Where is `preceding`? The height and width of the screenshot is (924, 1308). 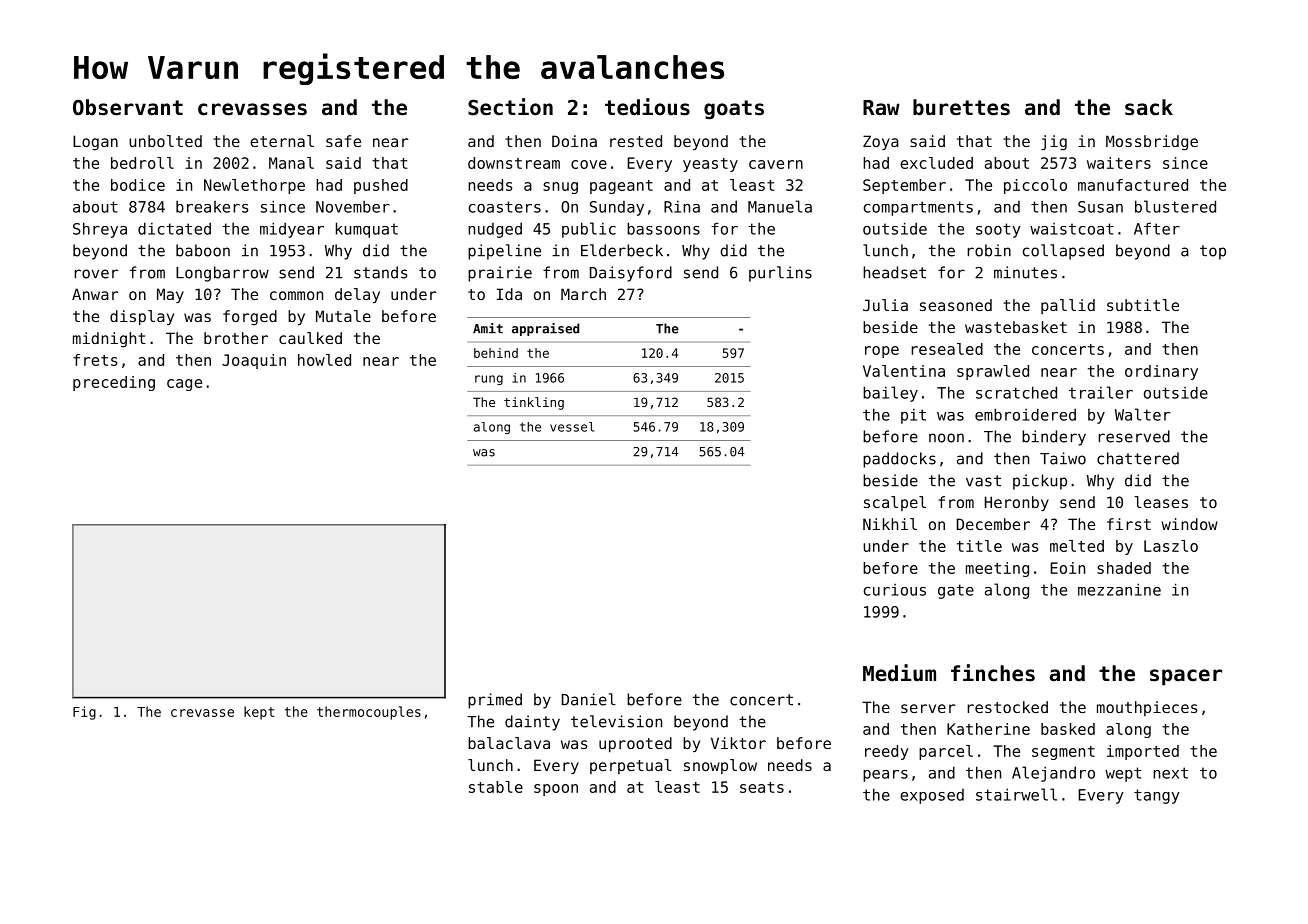 preceding is located at coordinates (114, 383).
